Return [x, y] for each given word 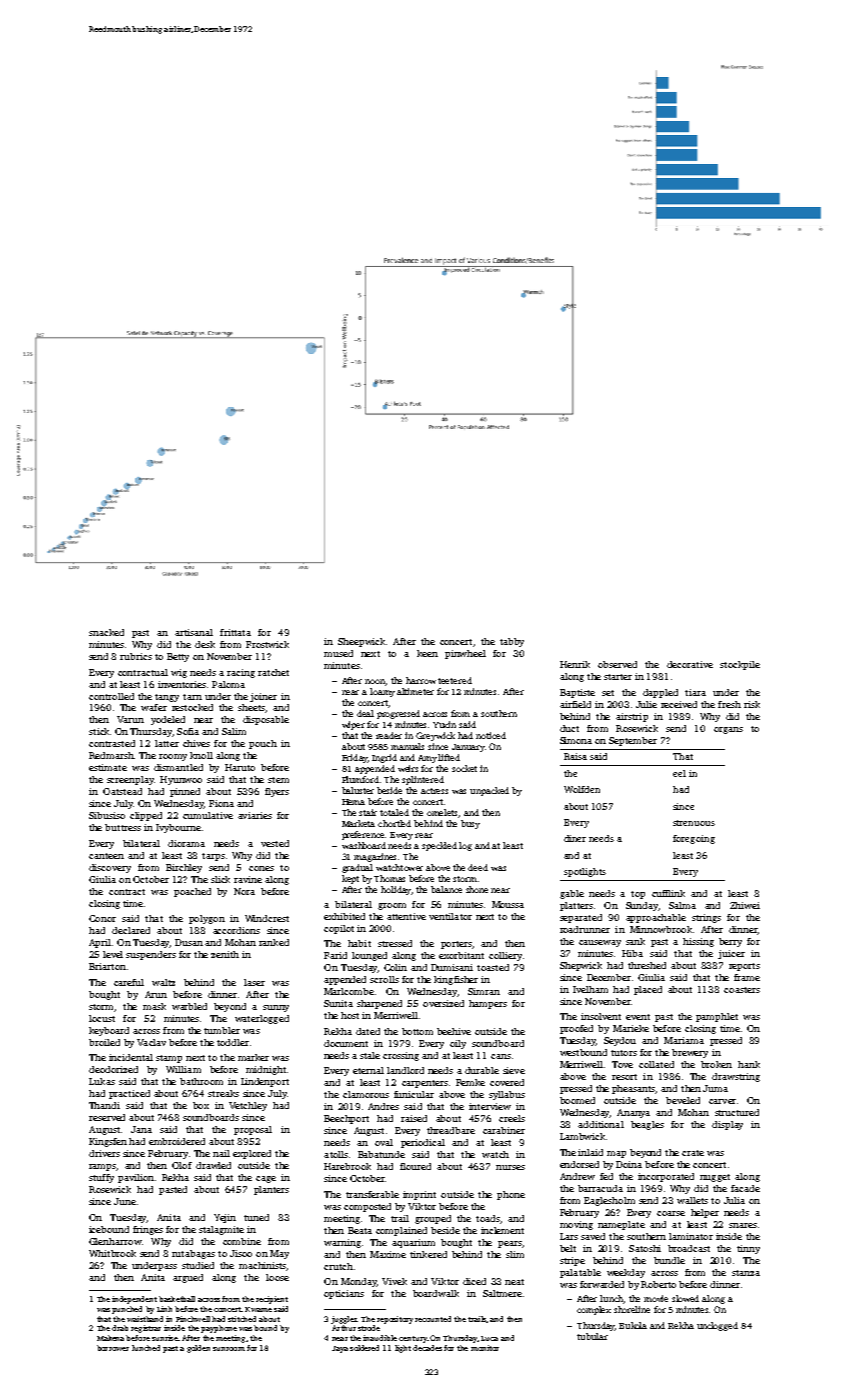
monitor [485, 1348]
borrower [113, 1348]
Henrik [575, 664]
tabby [512, 642]
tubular [592, 1336]
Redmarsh [111, 755]
